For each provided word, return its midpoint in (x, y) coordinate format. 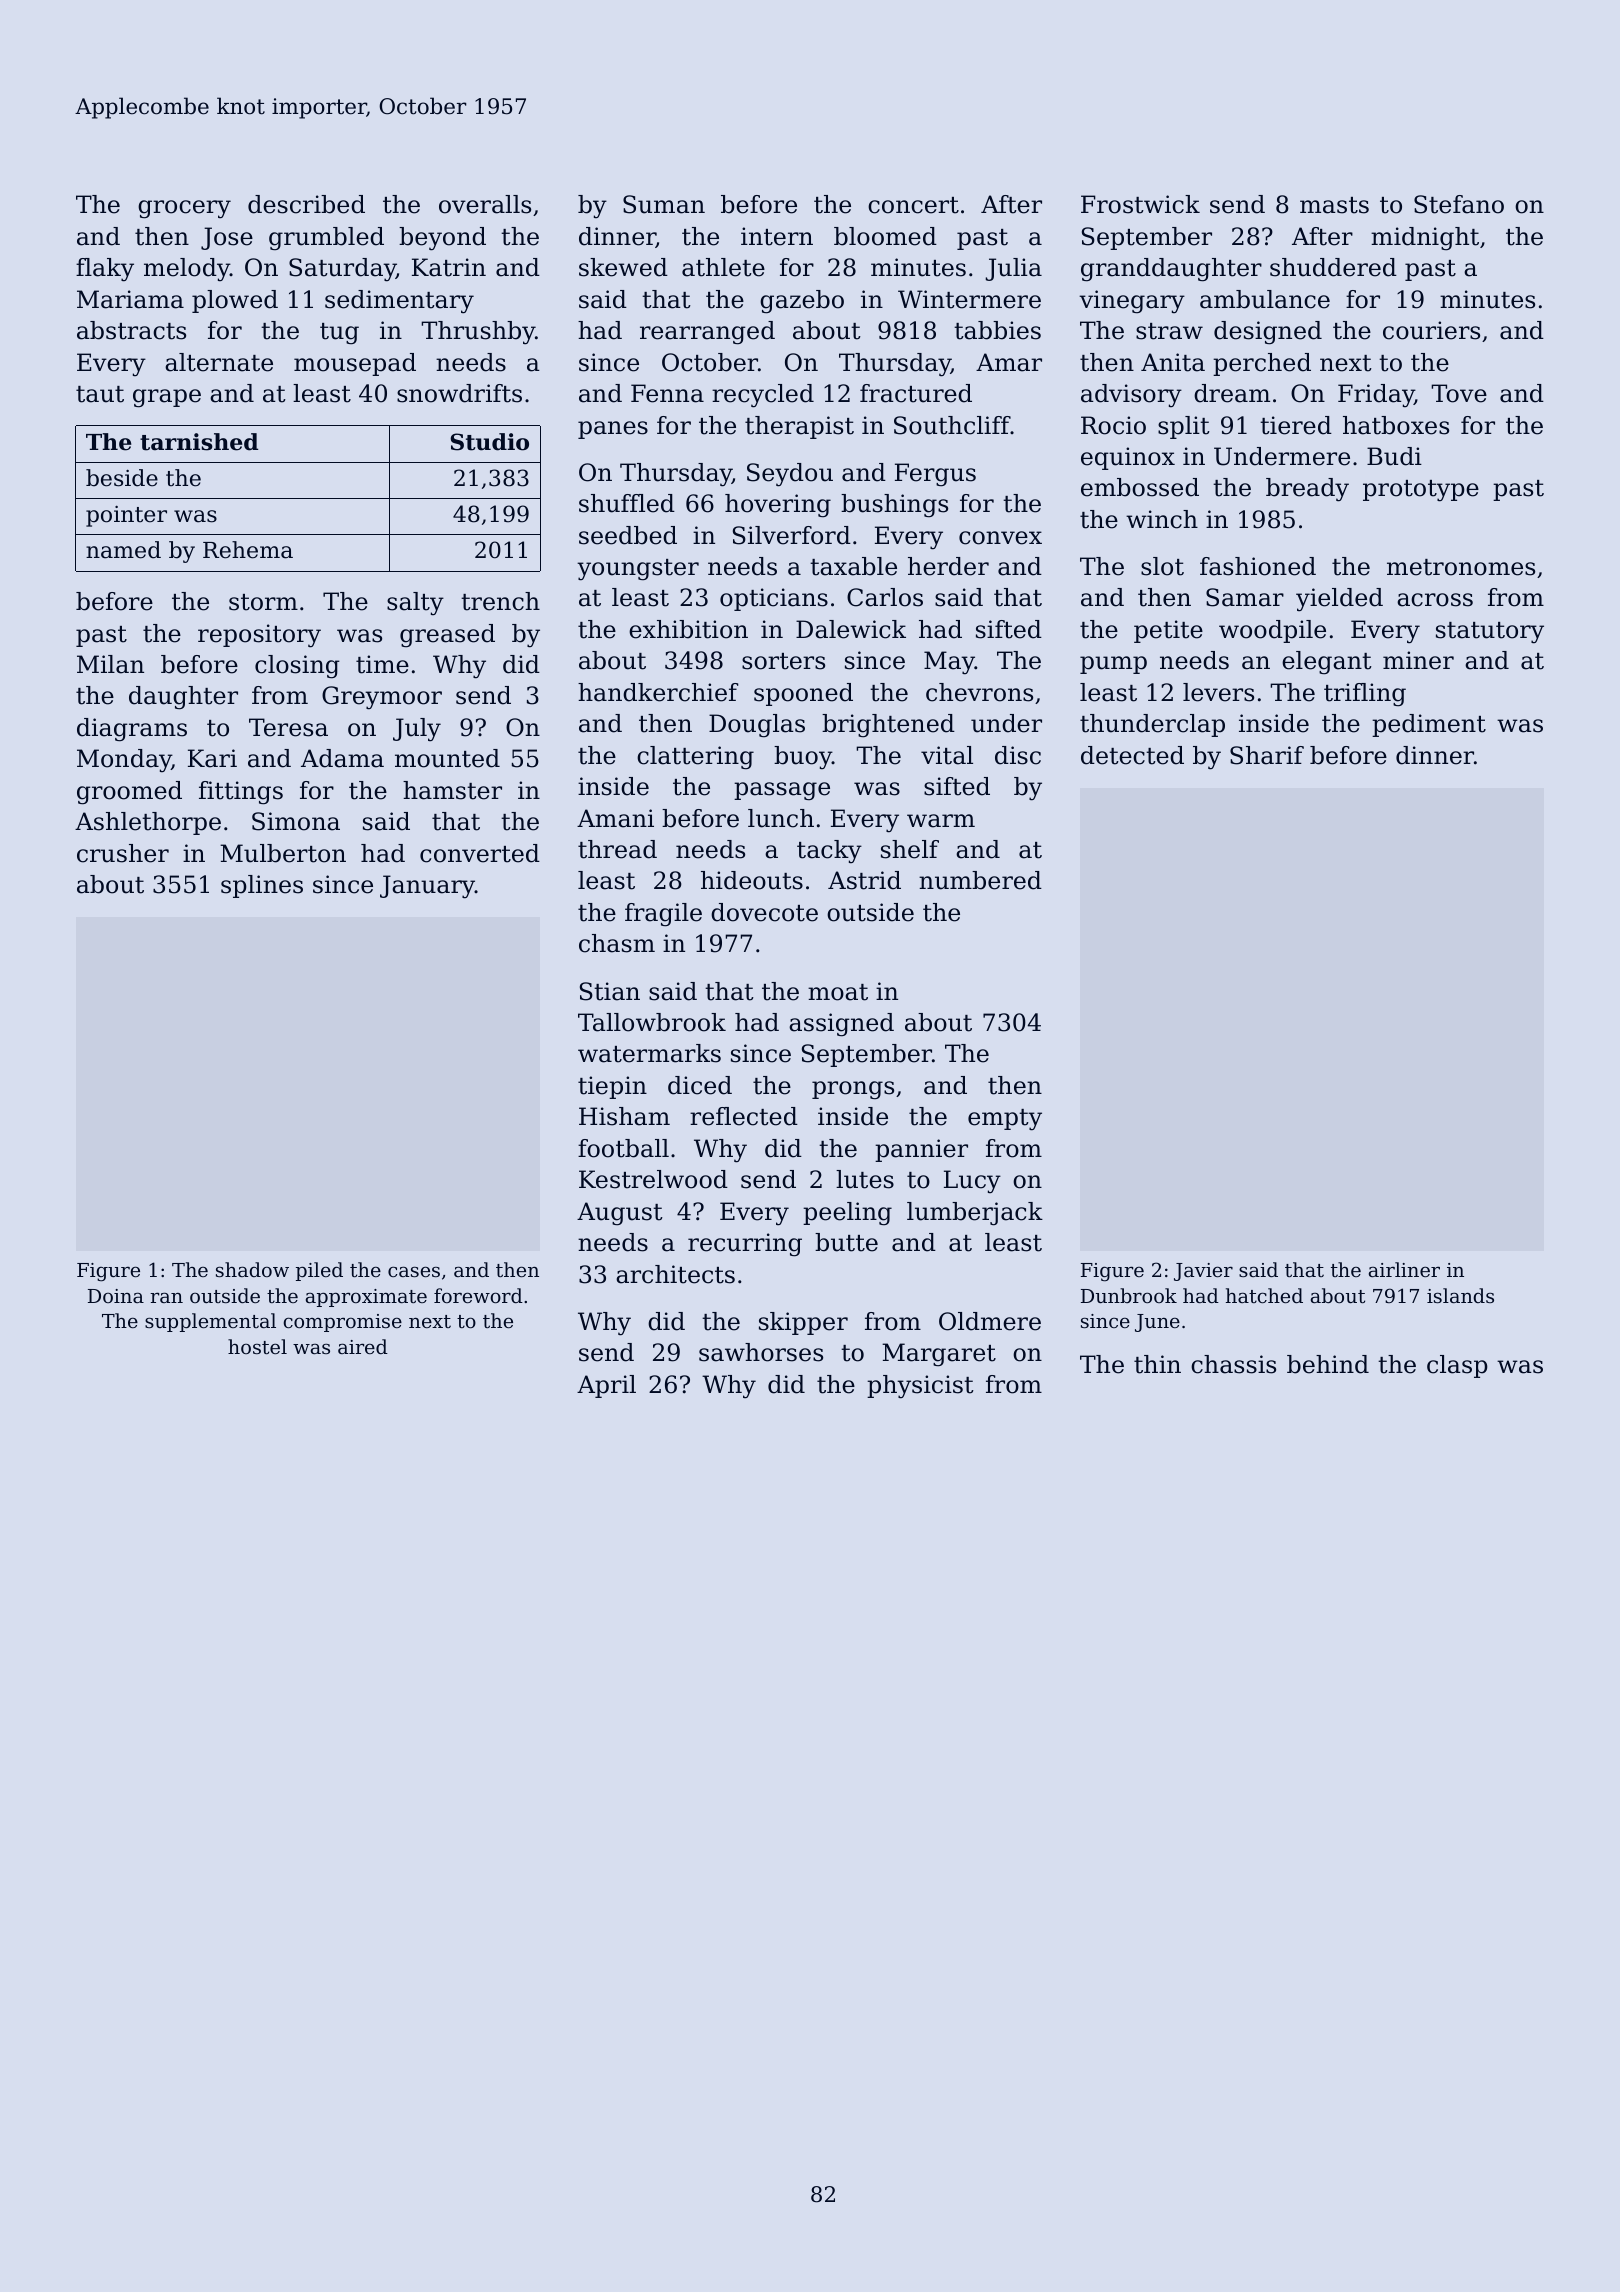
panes (613, 430)
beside (122, 478)
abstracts (131, 330)
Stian (610, 991)
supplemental (210, 1322)
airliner (1404, 1269)
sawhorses (761, 1352)
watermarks (649, 1053)
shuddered (1333, 267)
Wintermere (969, 299)
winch (1162, 519)
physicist (920, 1387)
